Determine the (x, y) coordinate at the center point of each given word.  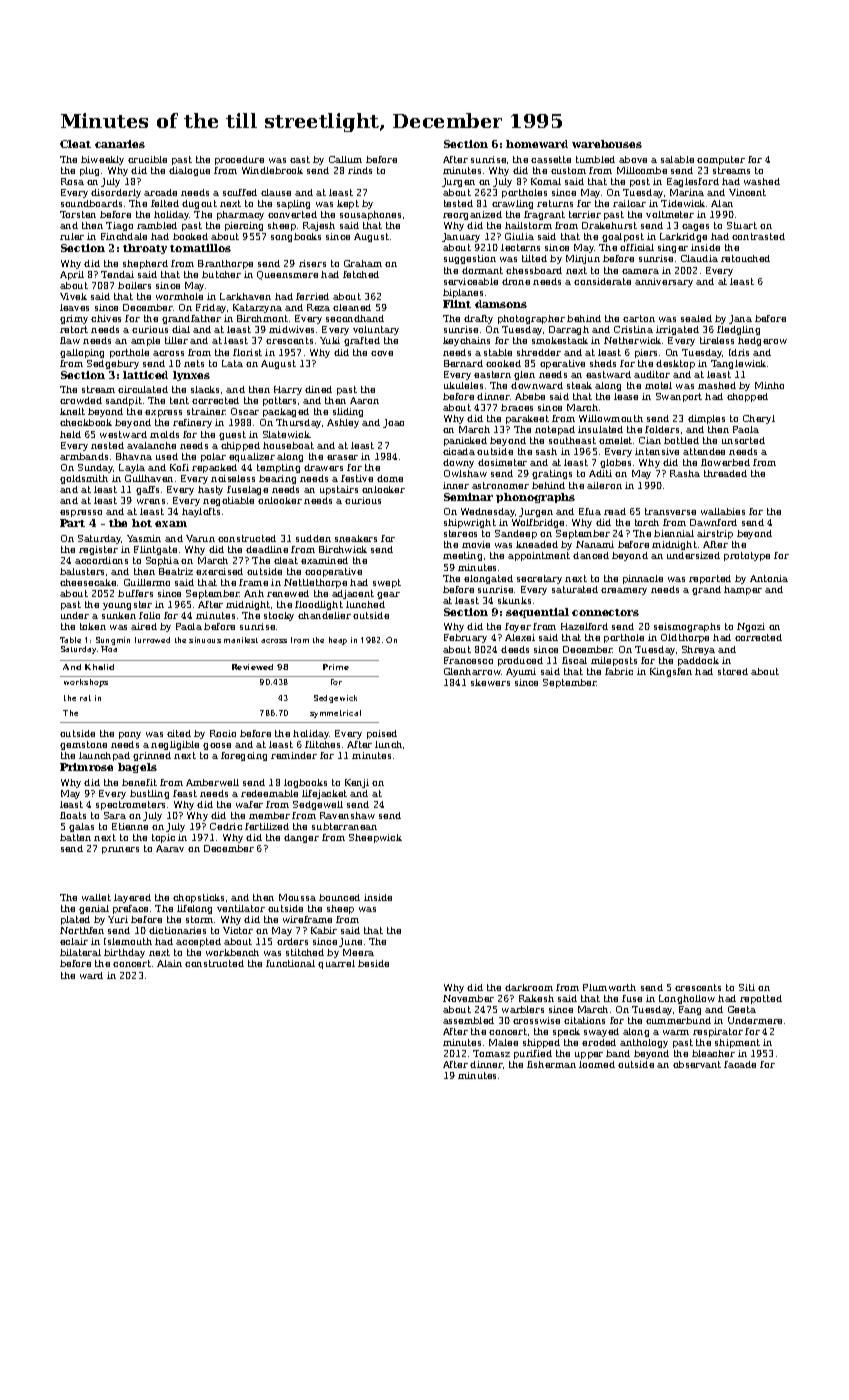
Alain (169, 963)
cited (179, 733)
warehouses (607, 144)
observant (697, 1064)
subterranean (344, 826)
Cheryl (759, 419)
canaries (120, 144)
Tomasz (491, 1053)
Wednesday (488, 512)
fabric (619, 671)
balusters (82, 571)
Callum (345, 159)
